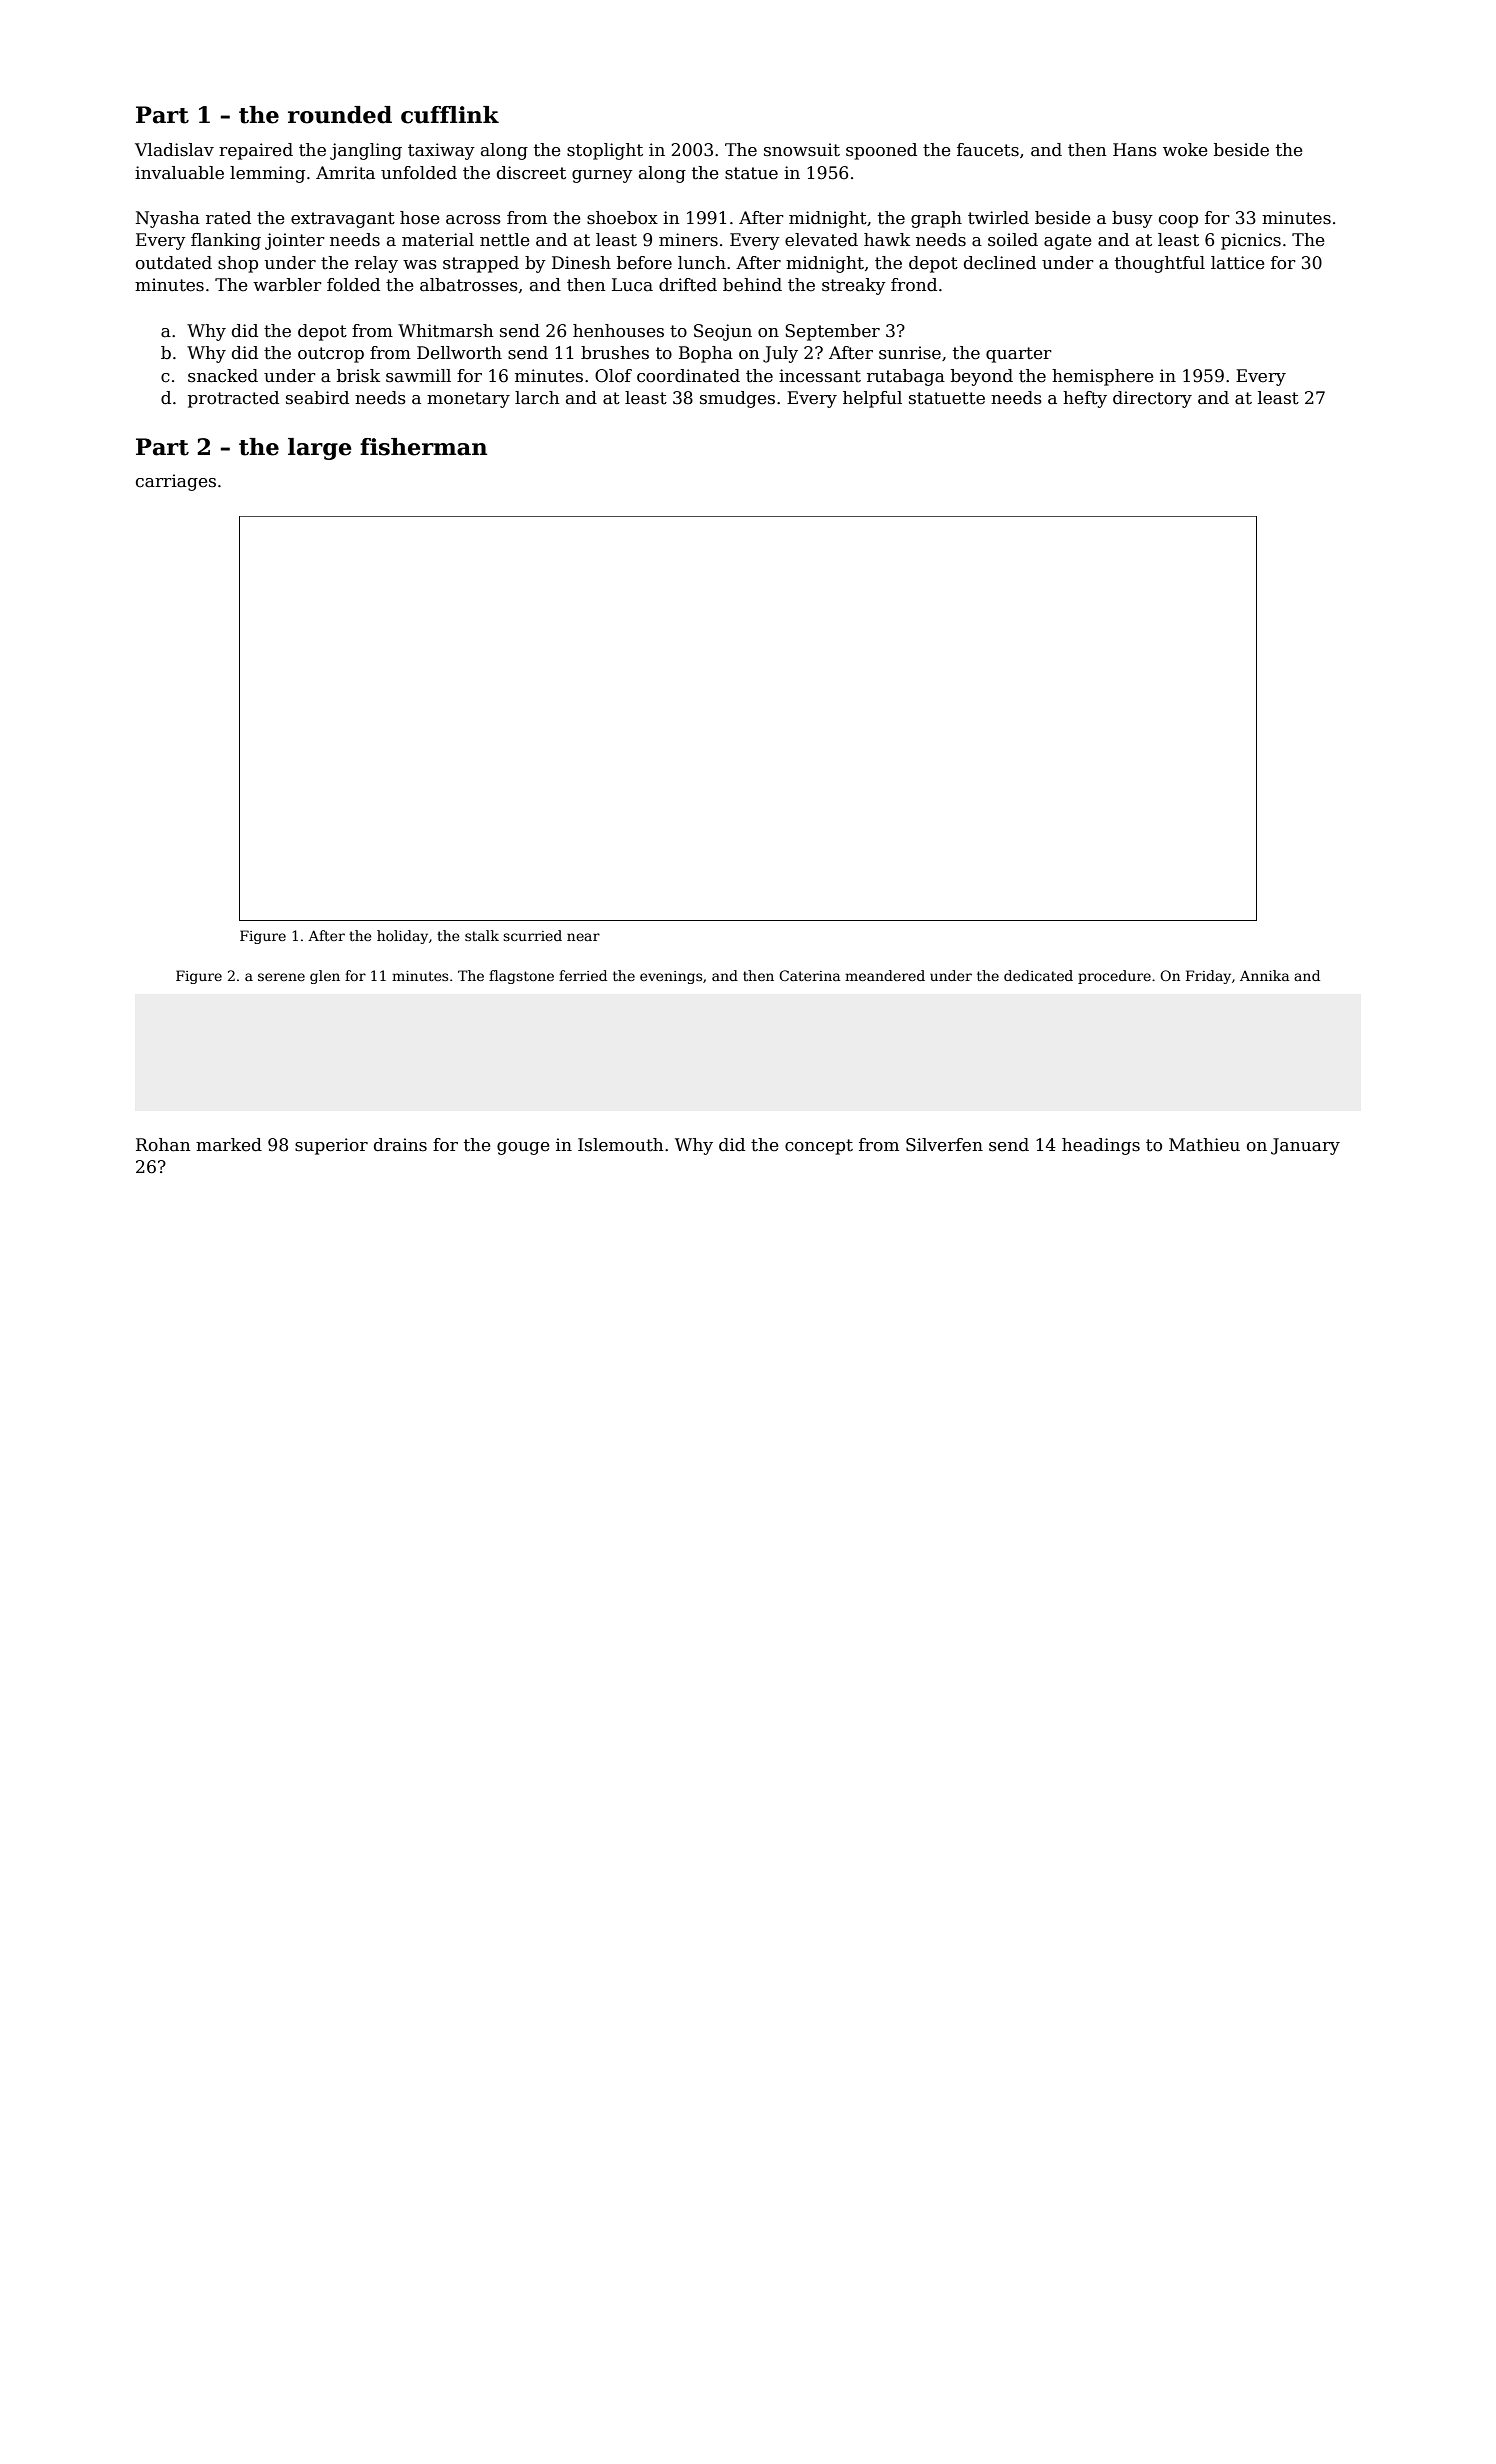 Image resolution: width=1496 pixels, height=2464 pixels. What do you see at coordinates (340, 115) in the document?
I see `rounded` at bounding box center [340, 115].
